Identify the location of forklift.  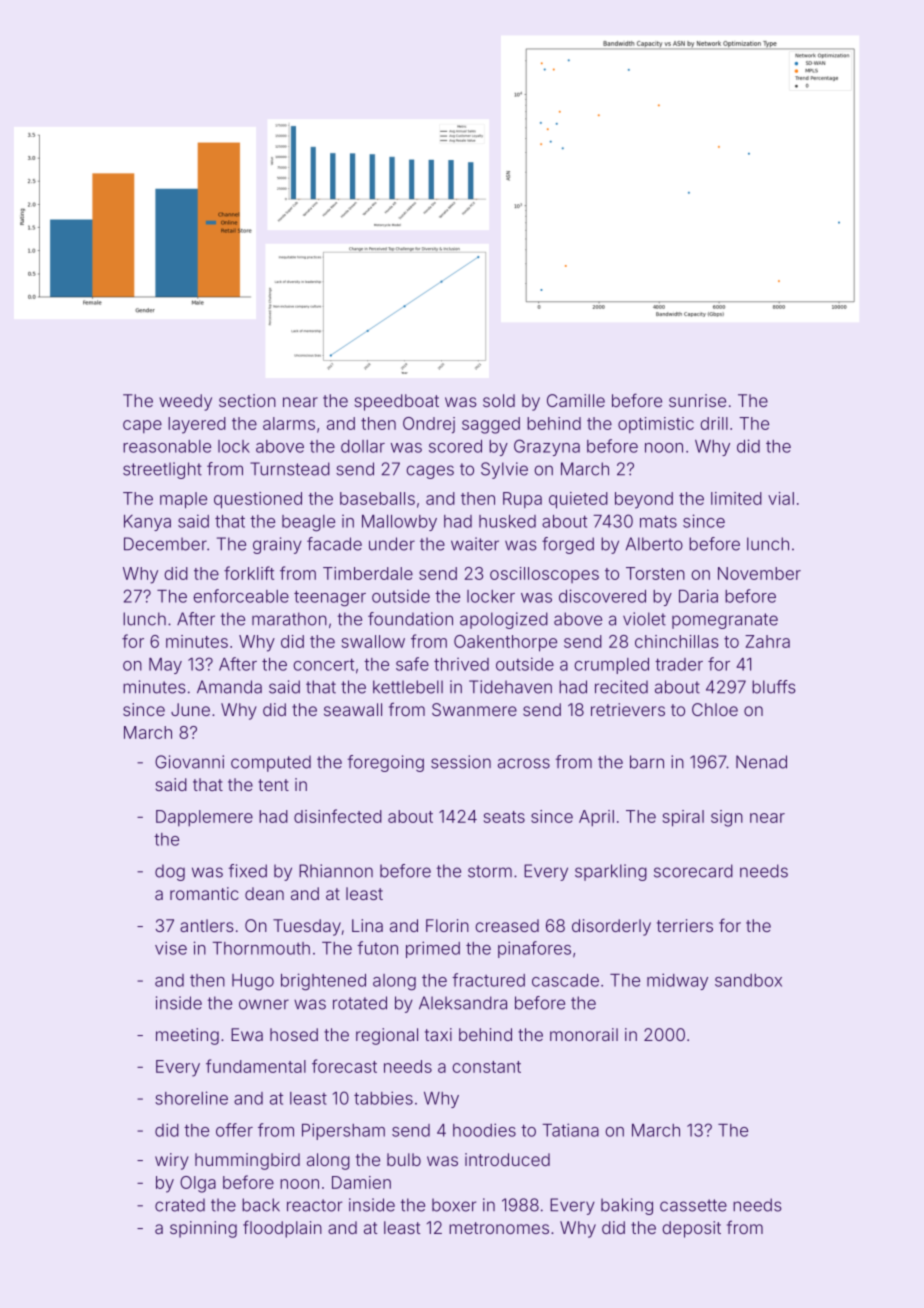
(249, 573).
